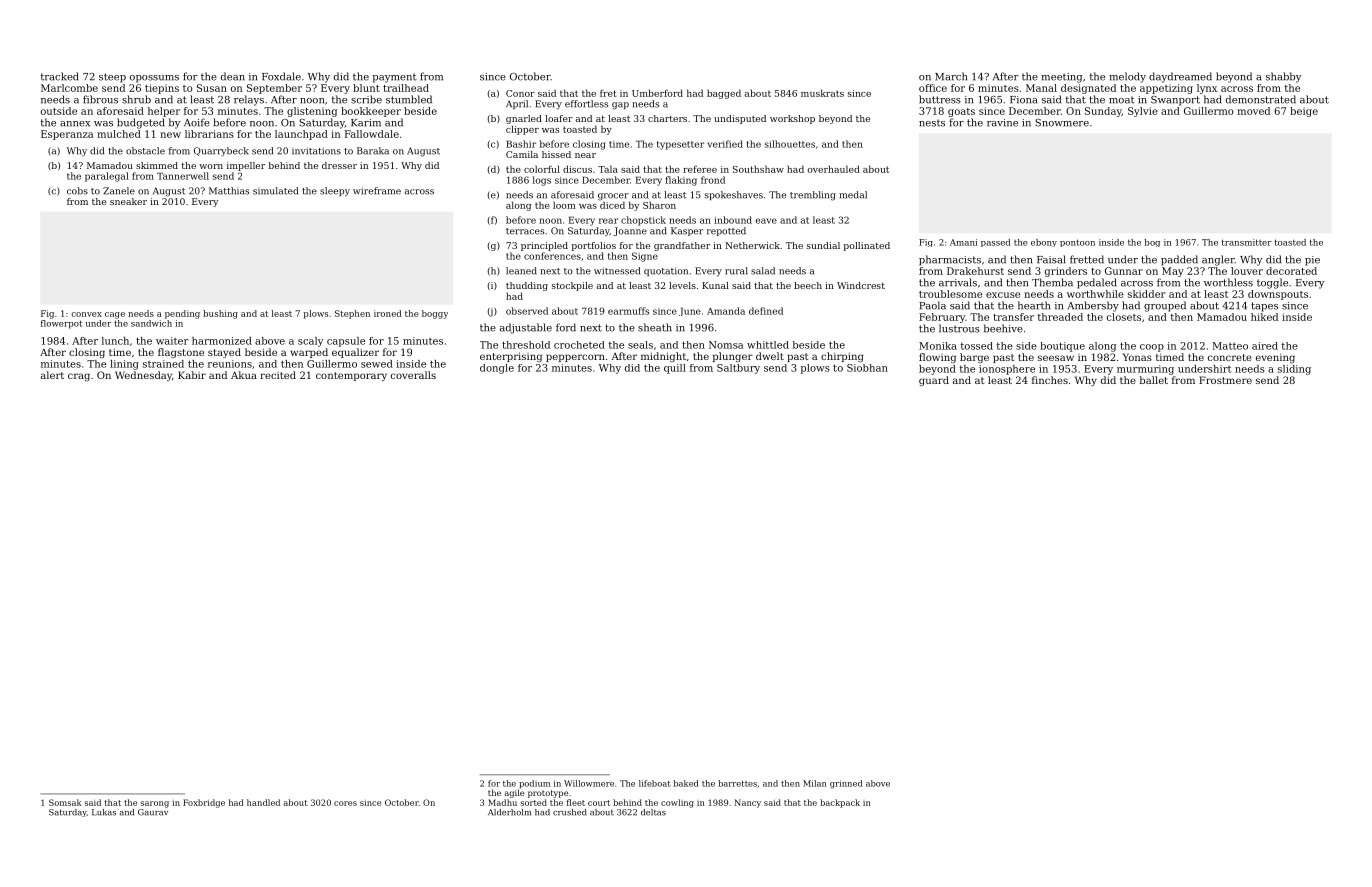  What do you see at coordinates (663, 357) in the page?
I see `midnight` at bounding box center [663, 357].
